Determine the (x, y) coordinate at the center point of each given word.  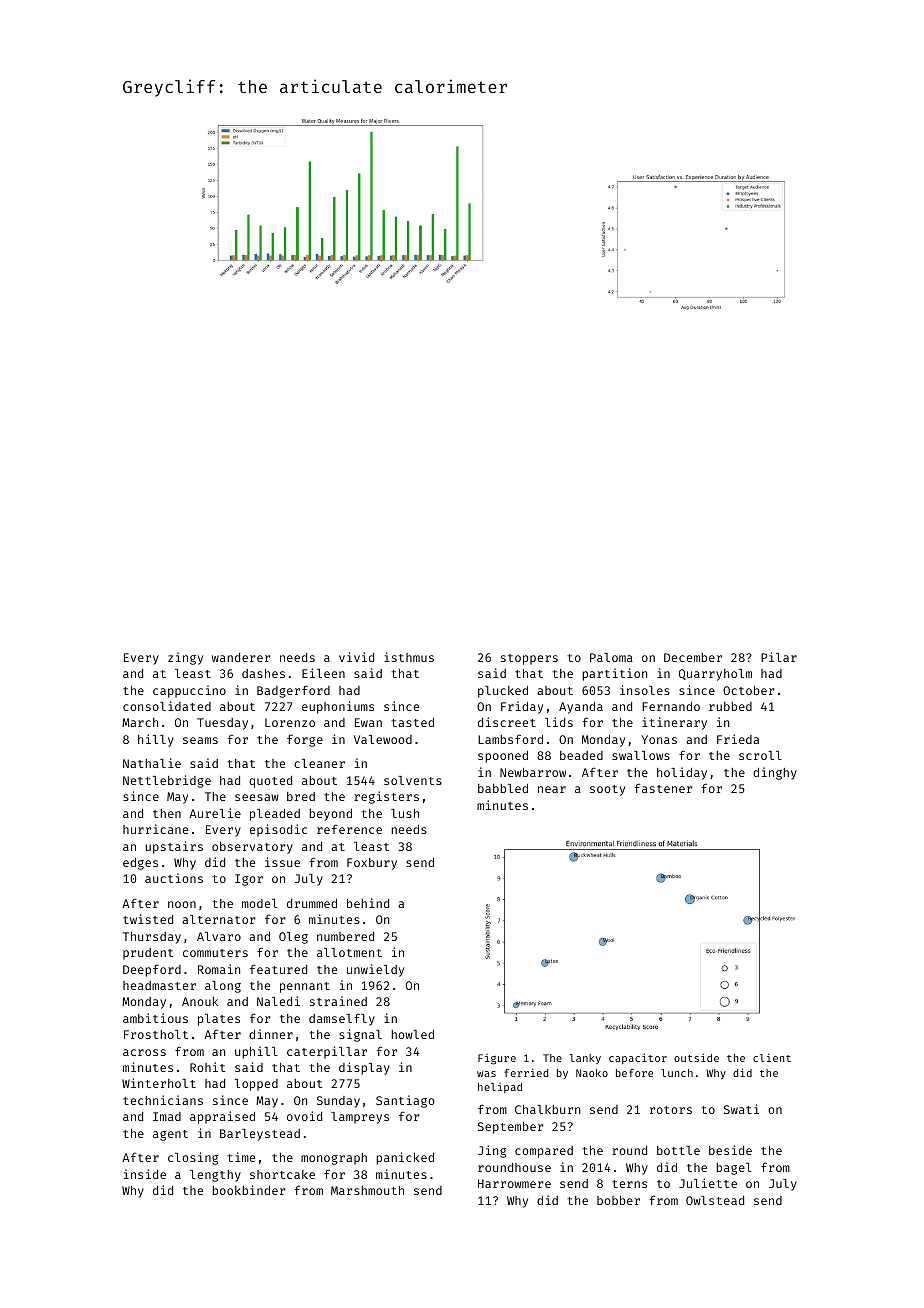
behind (368, 903)
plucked (503, 692)
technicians (163, 1100)
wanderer (241, 657)
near (552, 789)
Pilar (779, 657)
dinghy (775, 773)
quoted (270, 782)
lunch (677, 1073)
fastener (663, 788)
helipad (500, 1088)
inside (145, 1174)
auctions (174, 878)
